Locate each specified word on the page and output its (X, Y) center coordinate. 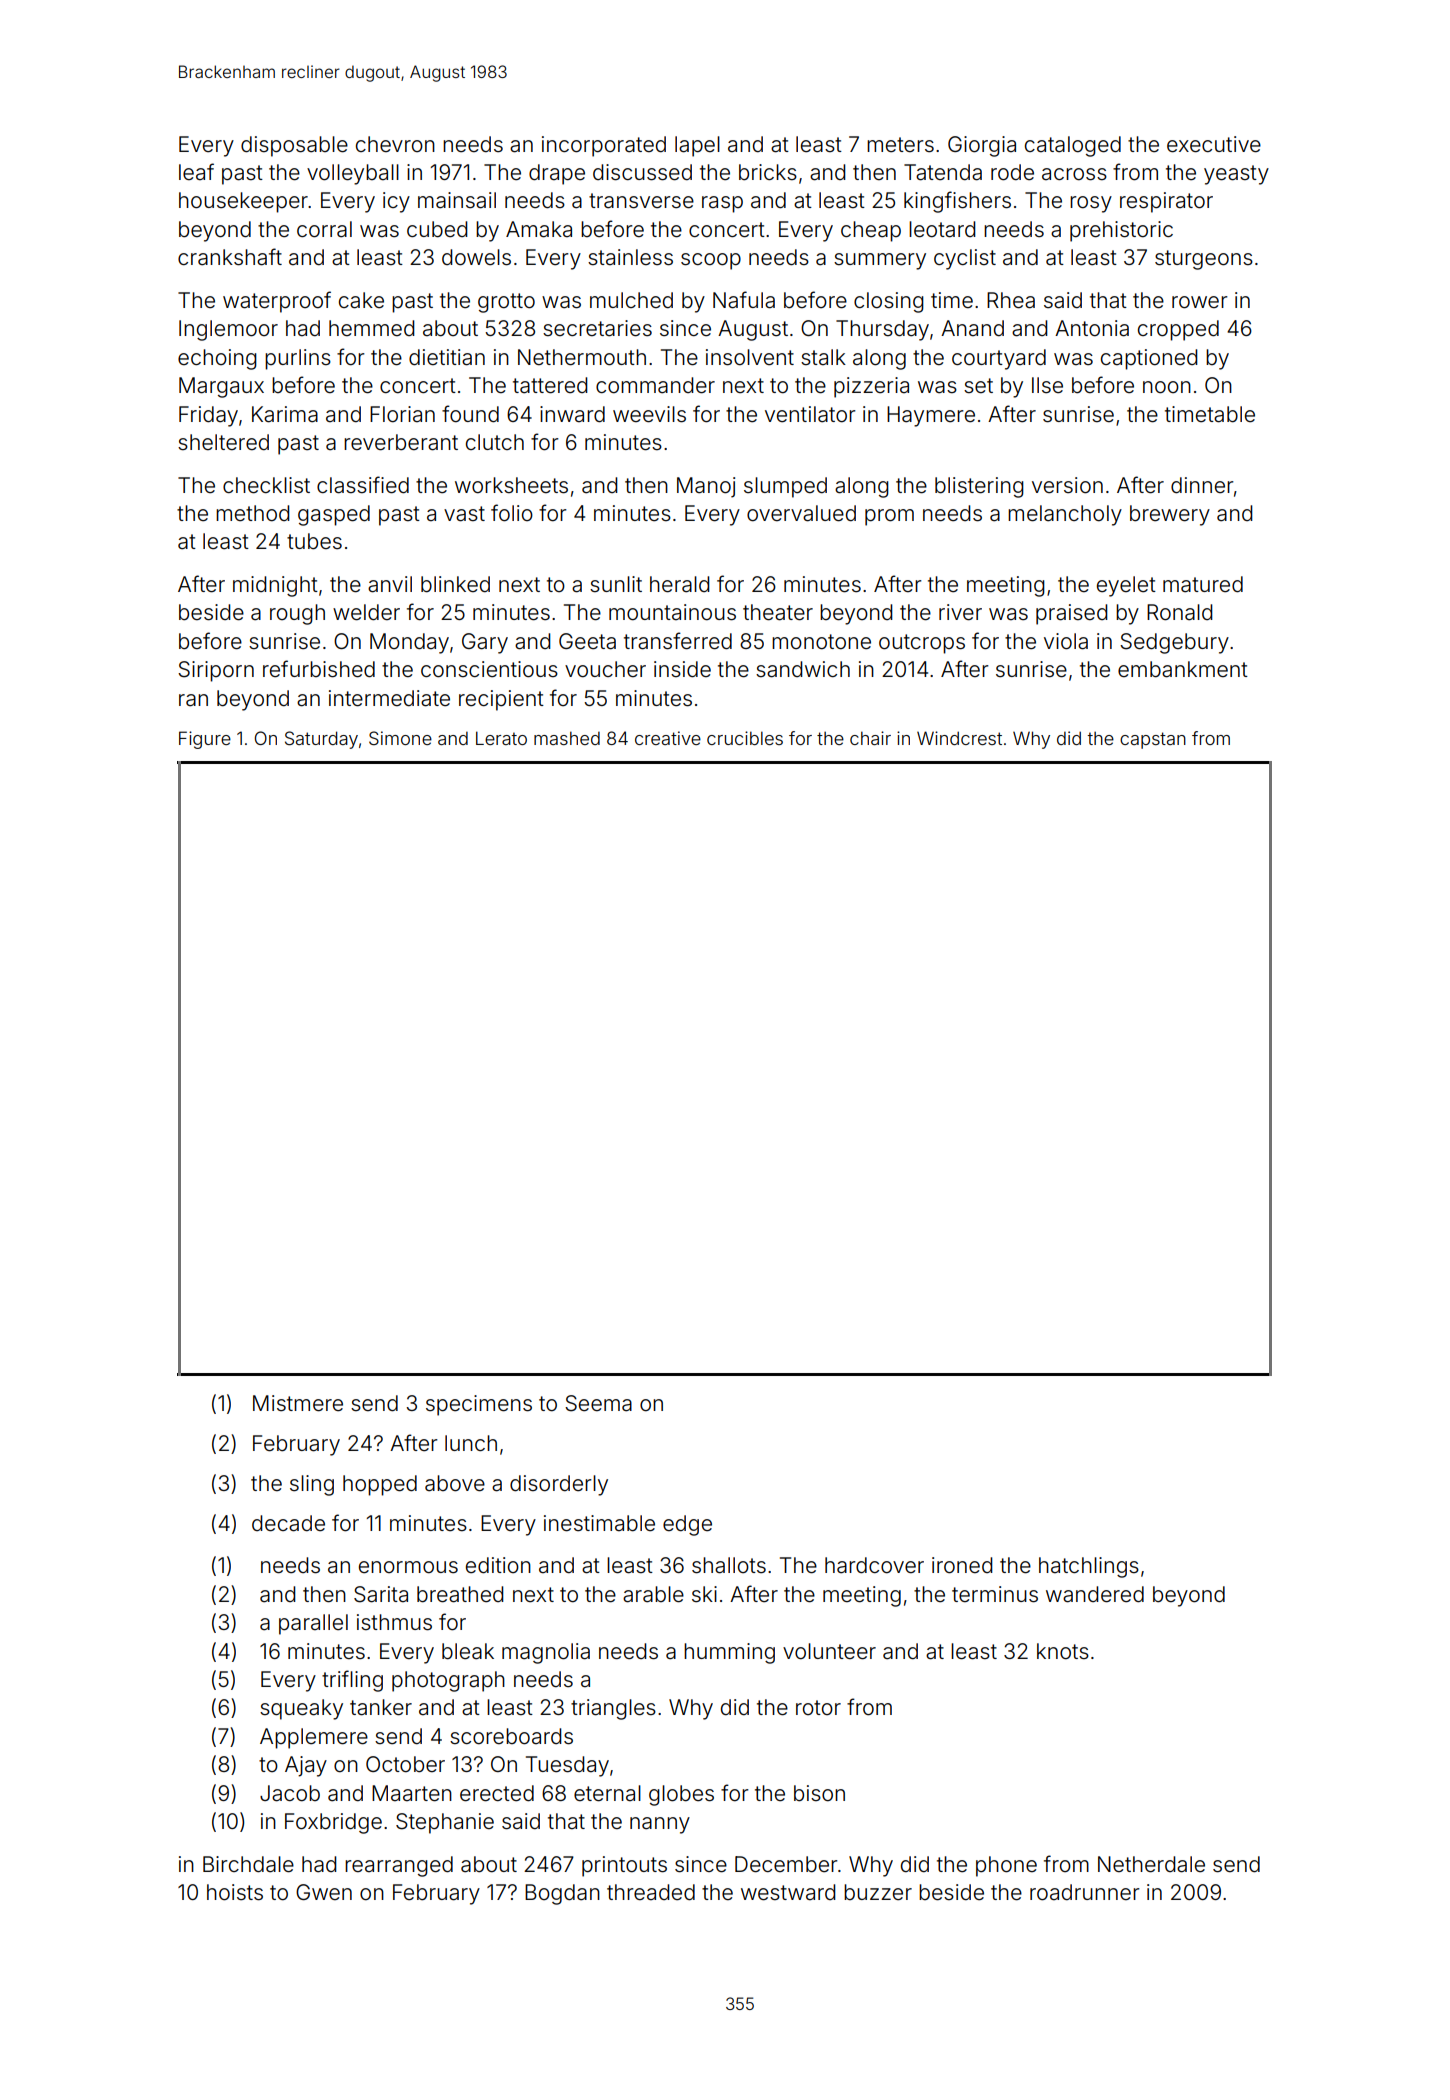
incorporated (604, 146)
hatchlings (1089, 1567)
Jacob (290, 1793)
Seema (598, 1403)
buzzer (878, 1892)
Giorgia (982, 146)
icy (396, 202)
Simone (400, 738)
